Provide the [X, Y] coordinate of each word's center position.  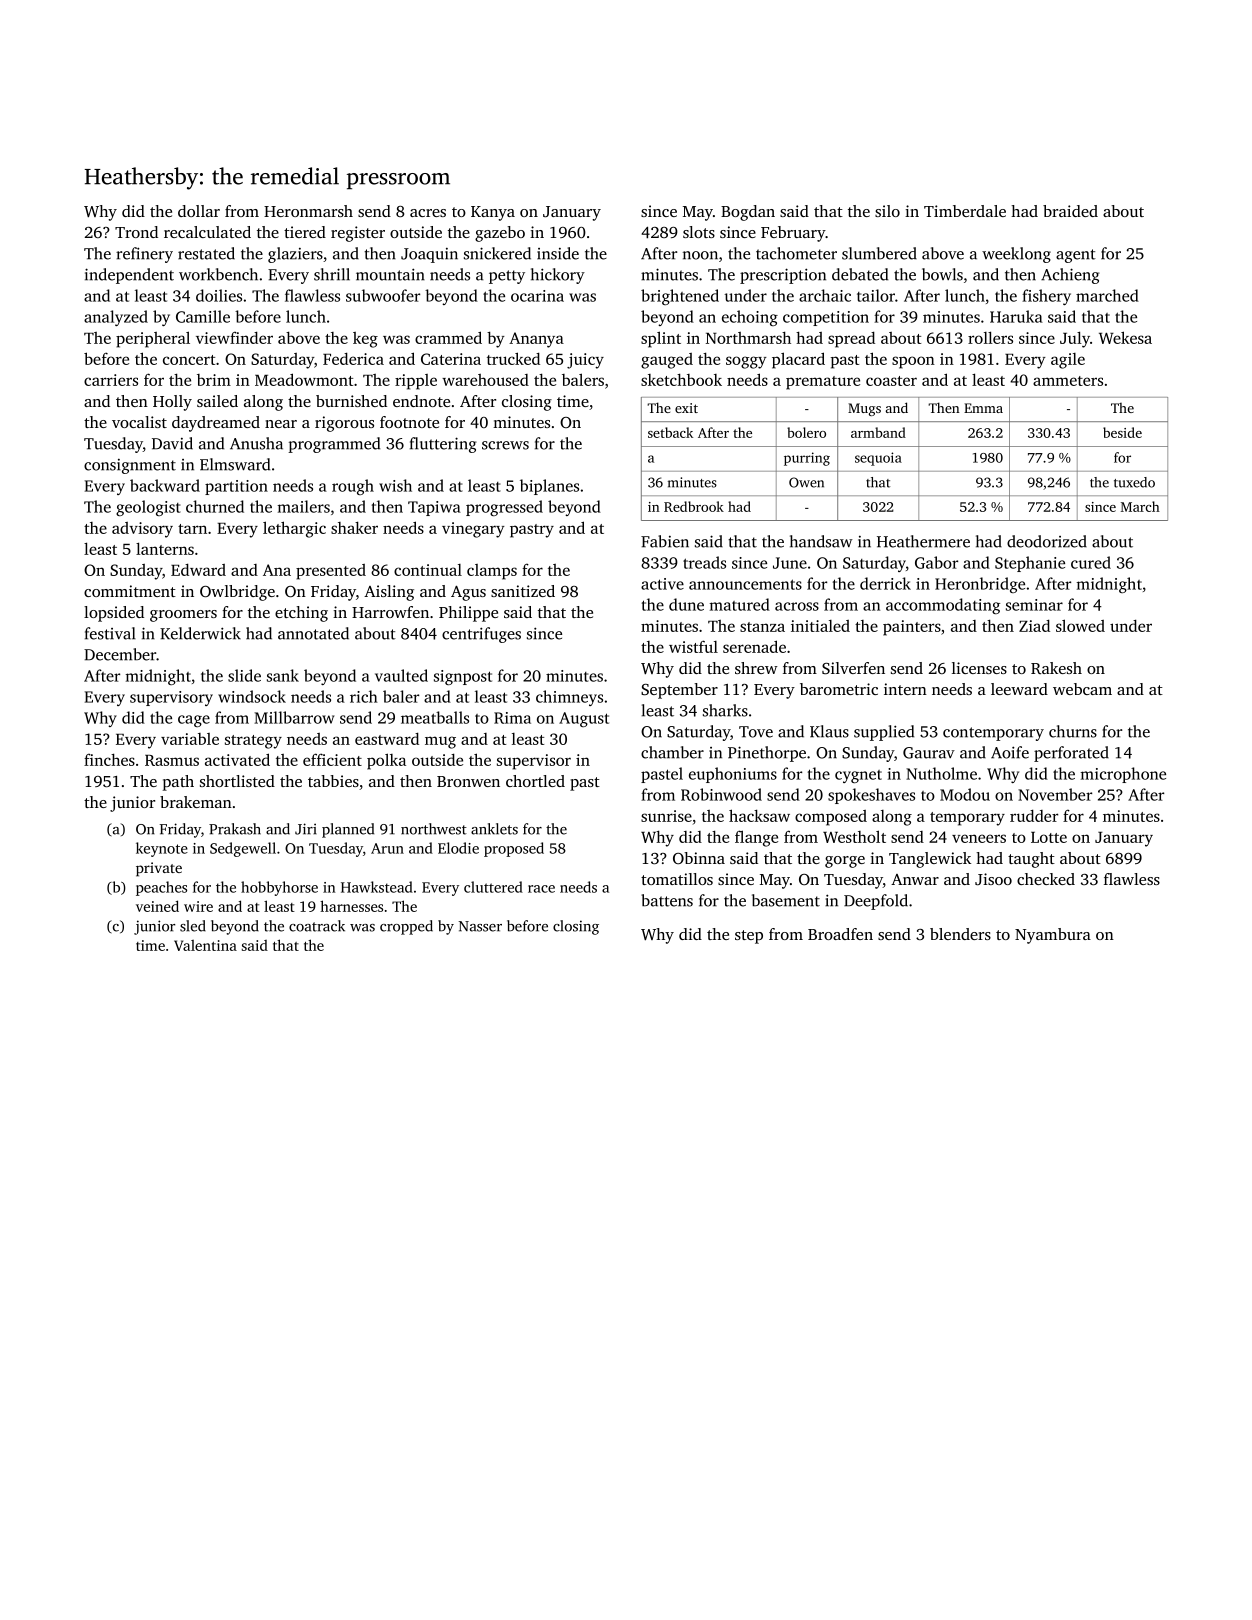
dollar [199, 211]
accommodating [943, 606]
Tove [756, 732]
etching [301, 614]
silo [887, 211]
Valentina [205, 945]
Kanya [493, 213]
